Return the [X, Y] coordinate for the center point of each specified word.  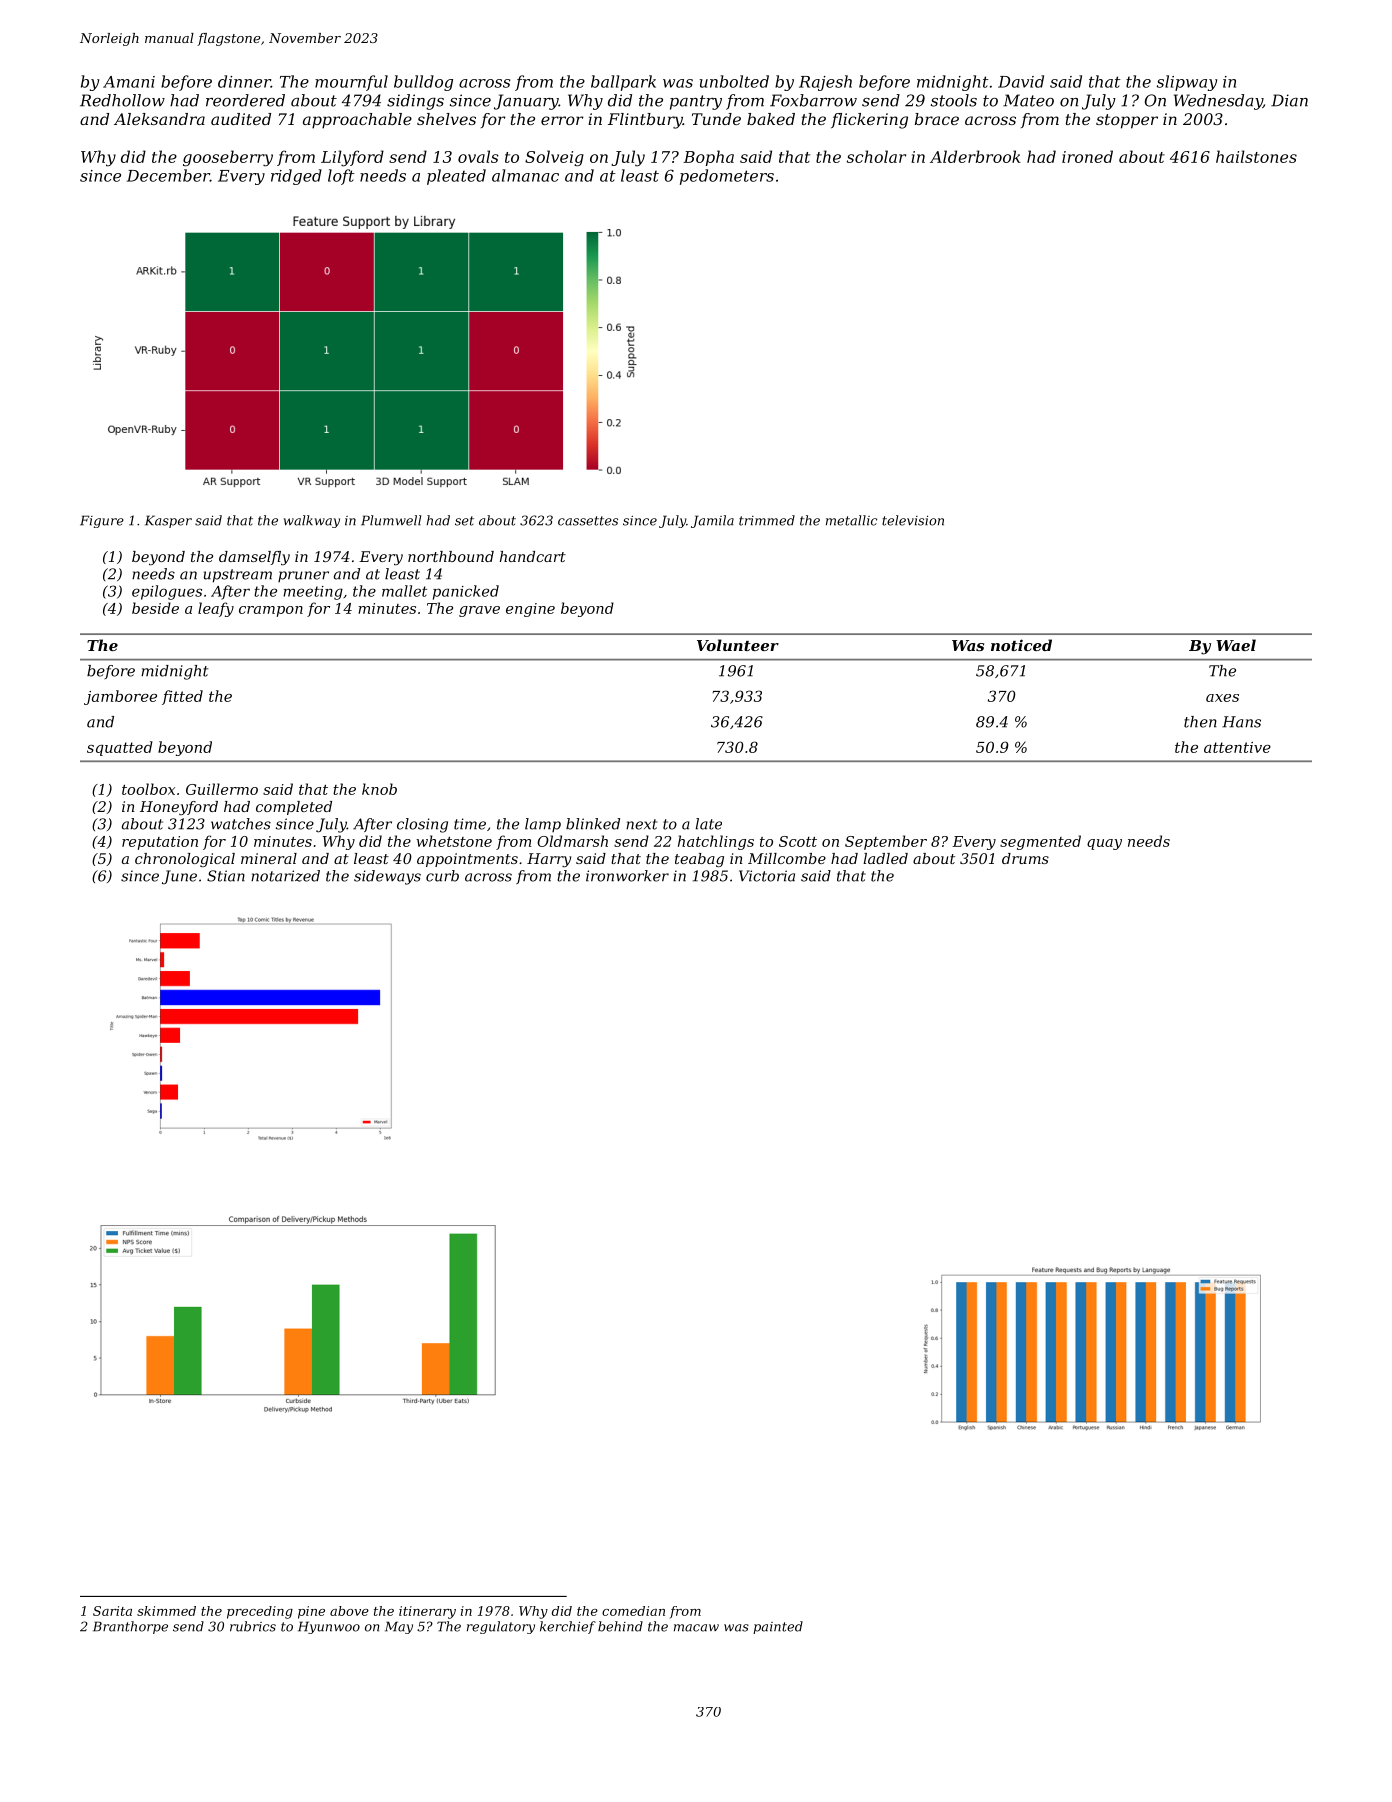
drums [1025, 858]
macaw [696, 1628]
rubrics [253, 1626]
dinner [244, 81]
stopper [1127, 121]
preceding [260, 1612]
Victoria [767, 876]
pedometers [727, 177]
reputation [160, 843]
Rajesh [825, 83]
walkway [312, 521]
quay [1104, 844]
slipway [1187, 83]
